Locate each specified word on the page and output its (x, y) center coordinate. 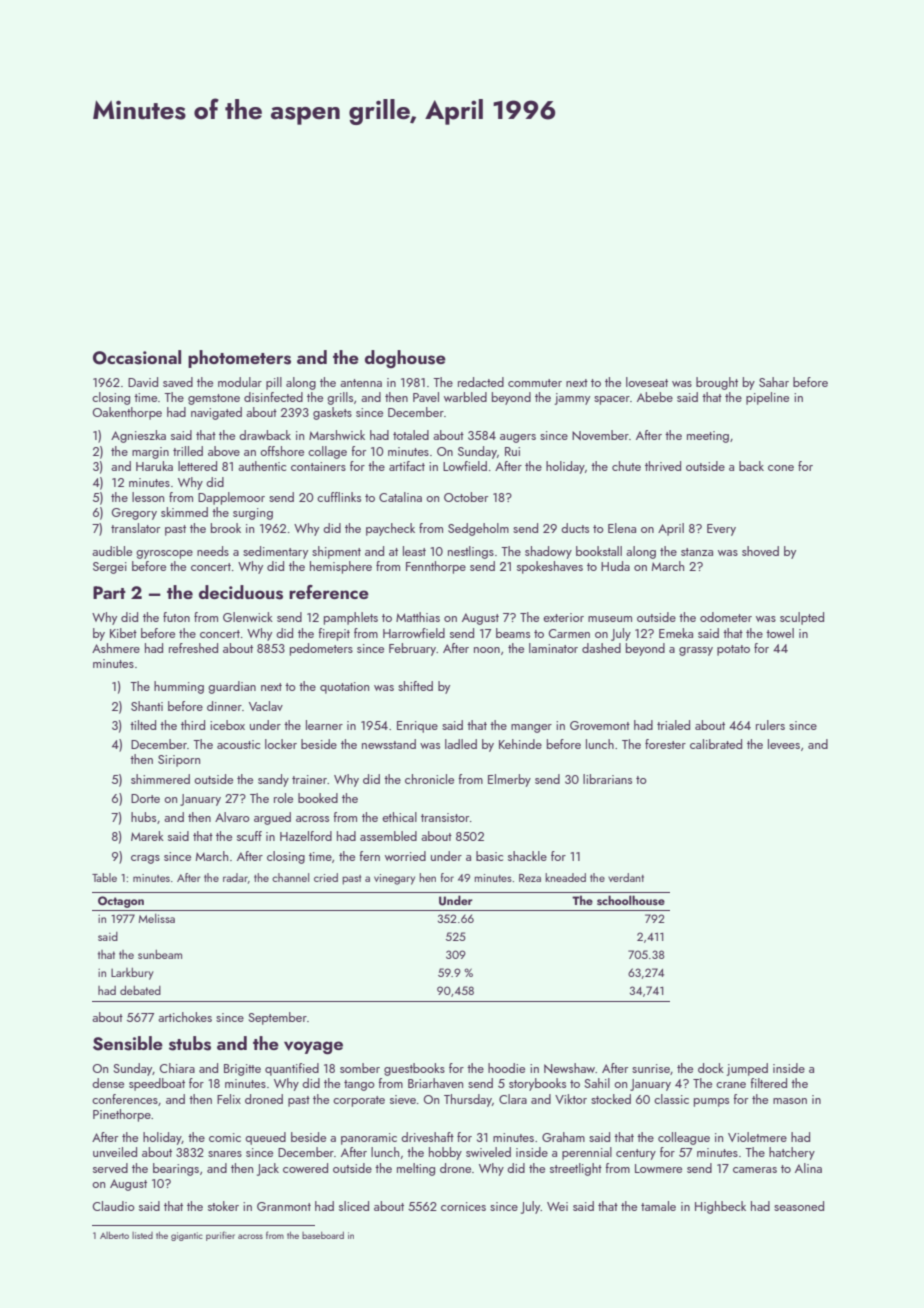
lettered (197, 466)
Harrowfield (414, 633)
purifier (220, 1236)
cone (781, 468)
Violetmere (757, 1137)
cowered (305, 1168)
